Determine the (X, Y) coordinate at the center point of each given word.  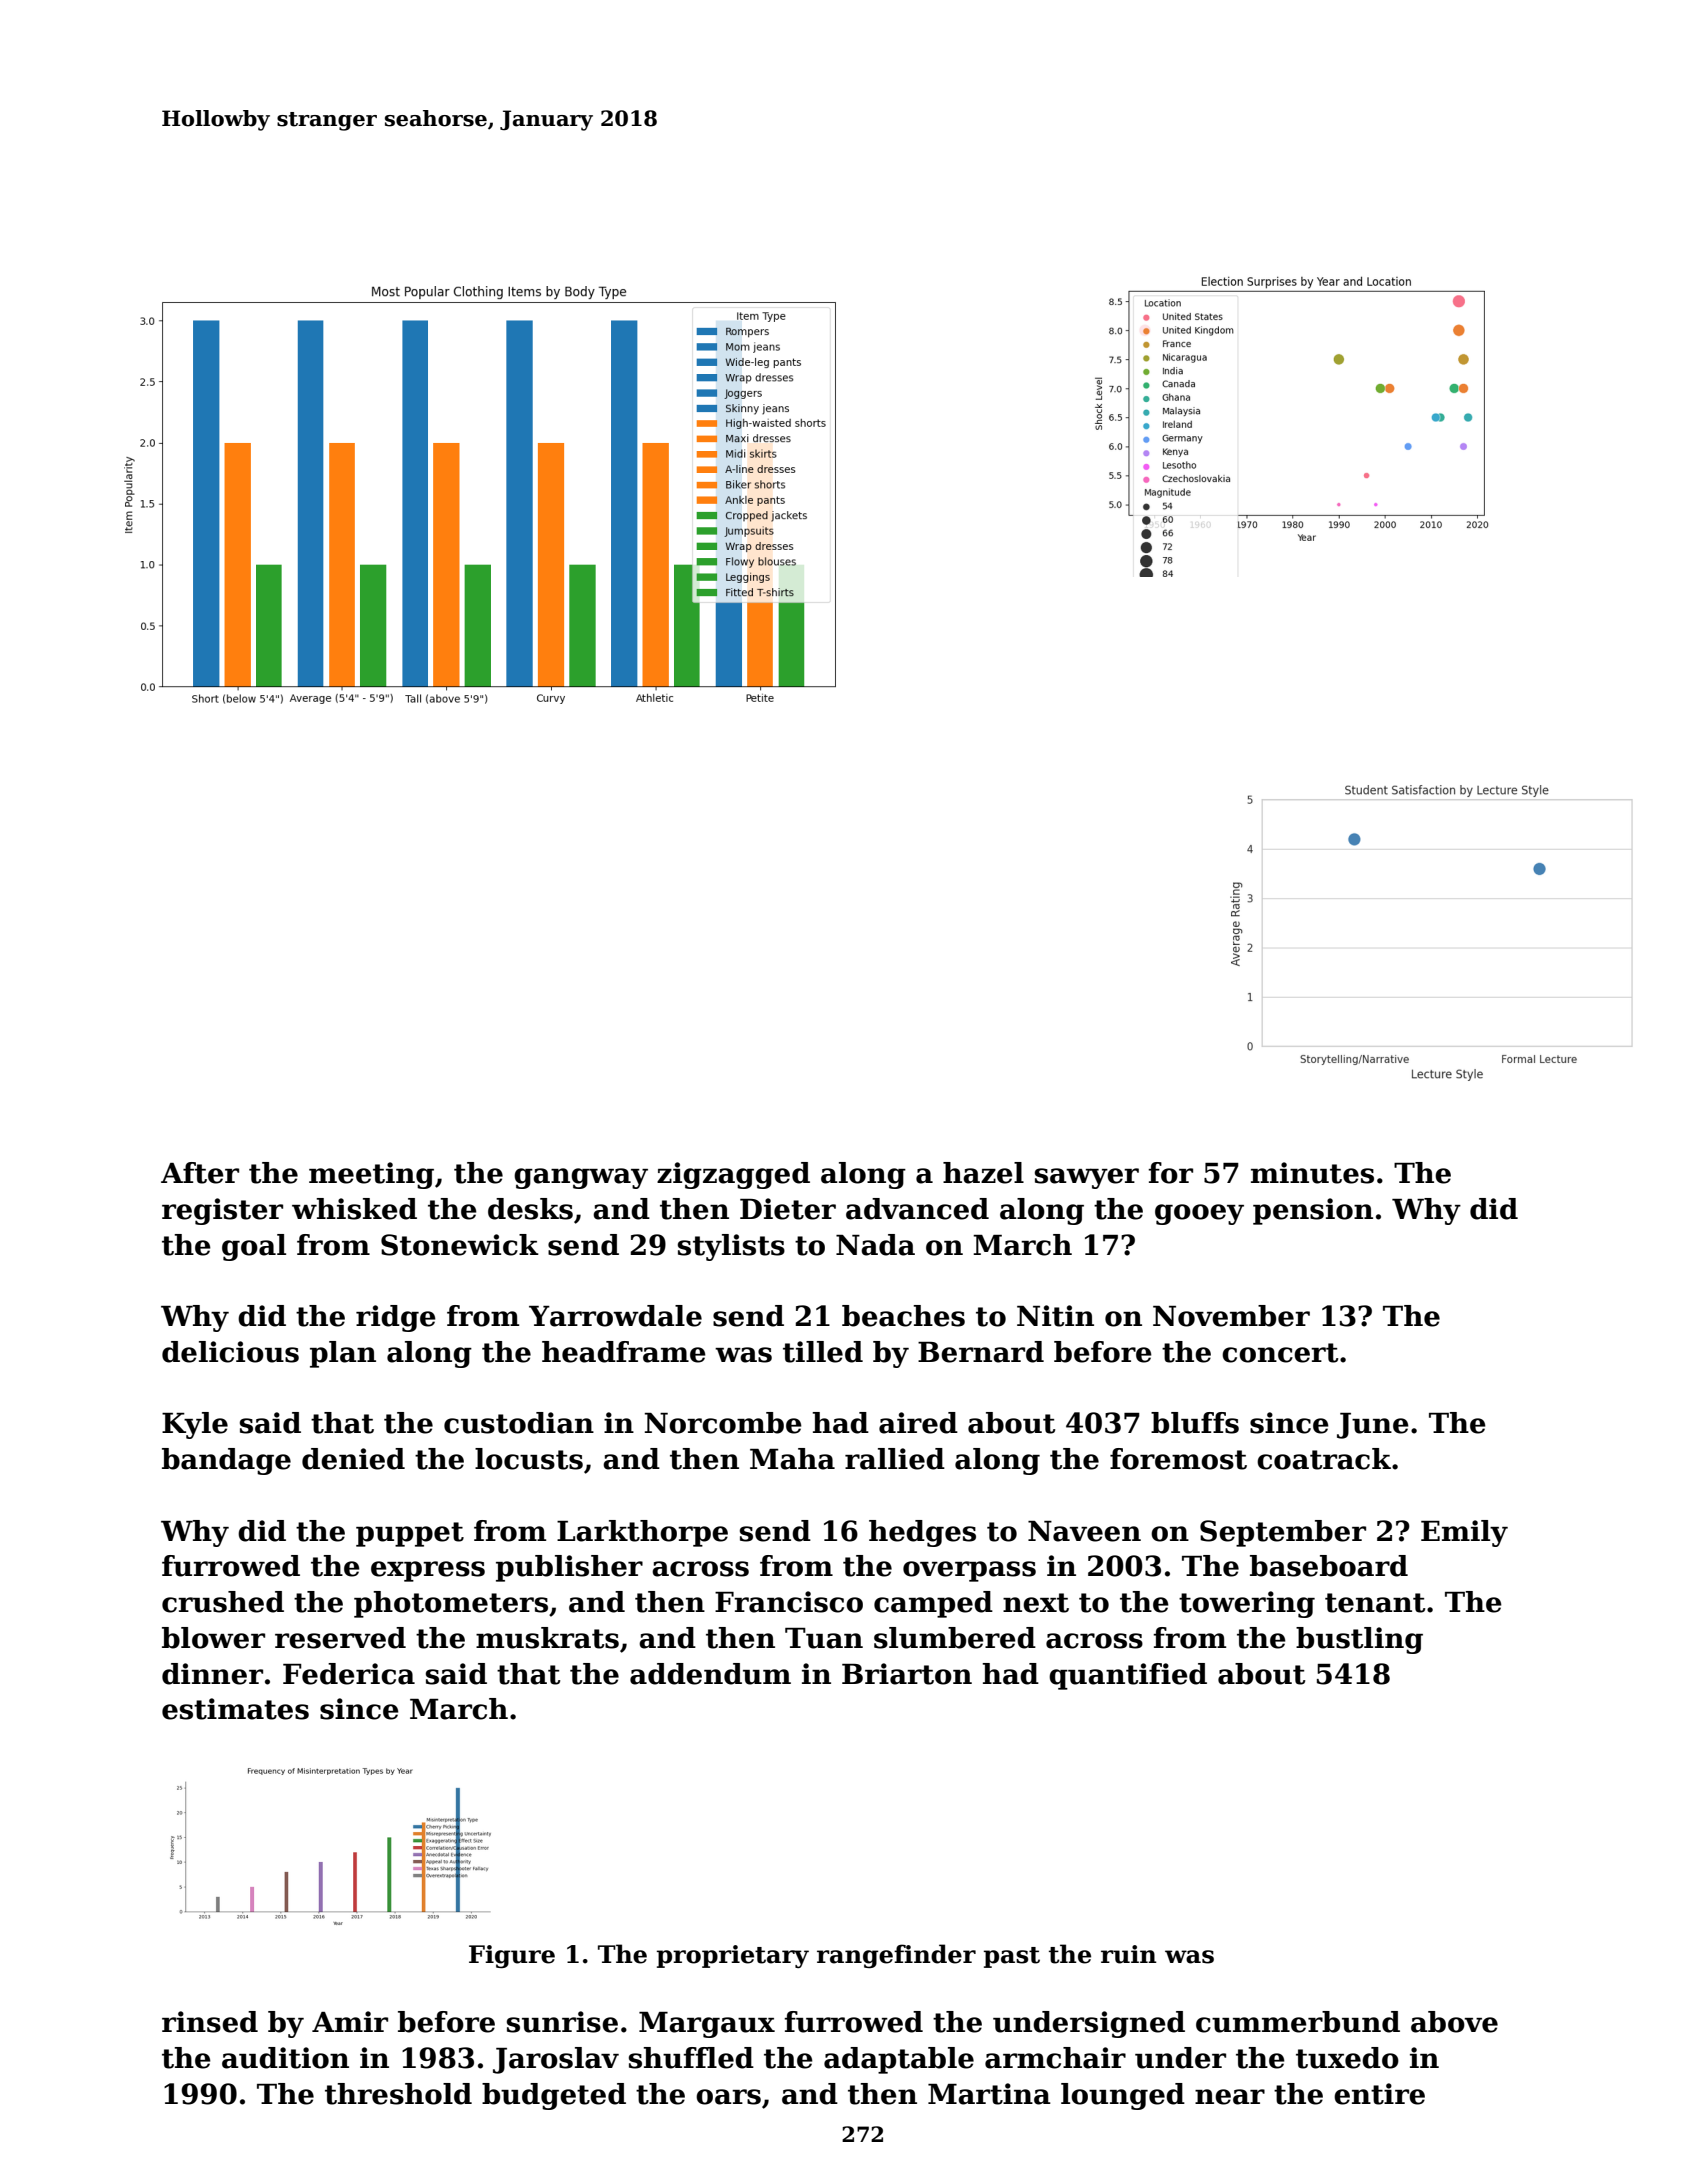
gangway (581, 1178)
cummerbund (1298, 2022)
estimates (235, 1709)
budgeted (554, 2096)
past (1012, 1957)
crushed (223, 1602)
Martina (989, 2094)
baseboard (1329, 1566)
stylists (731, 1247)
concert (1280, 1353)
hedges (922, 1533)
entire (1379, 2094)
